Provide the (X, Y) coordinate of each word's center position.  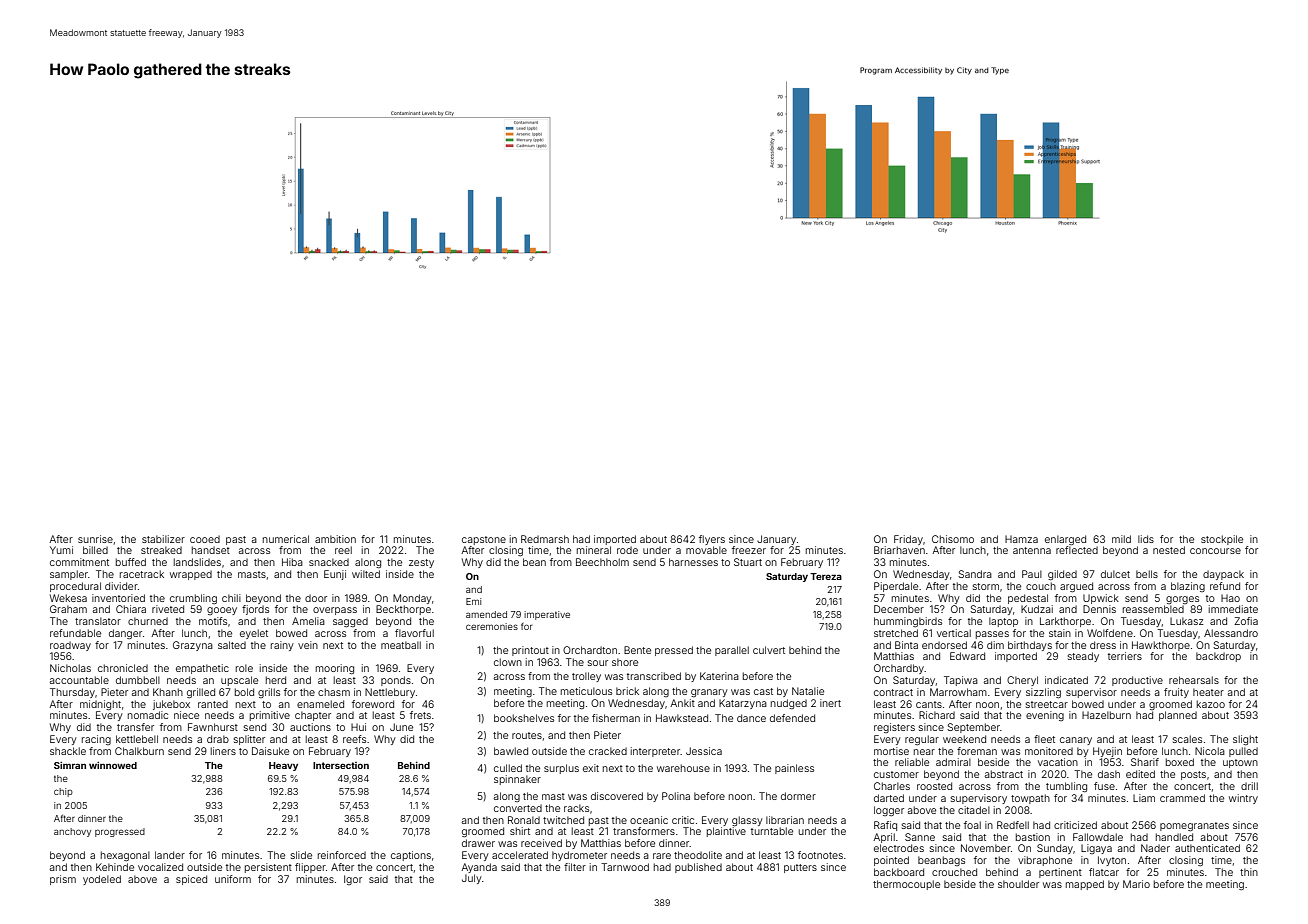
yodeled (102, 880)
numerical (286, 539)
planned (1178, 716)
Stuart (748, 562)
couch (1041, 586)
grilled (201, 693)
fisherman (616, 718)
